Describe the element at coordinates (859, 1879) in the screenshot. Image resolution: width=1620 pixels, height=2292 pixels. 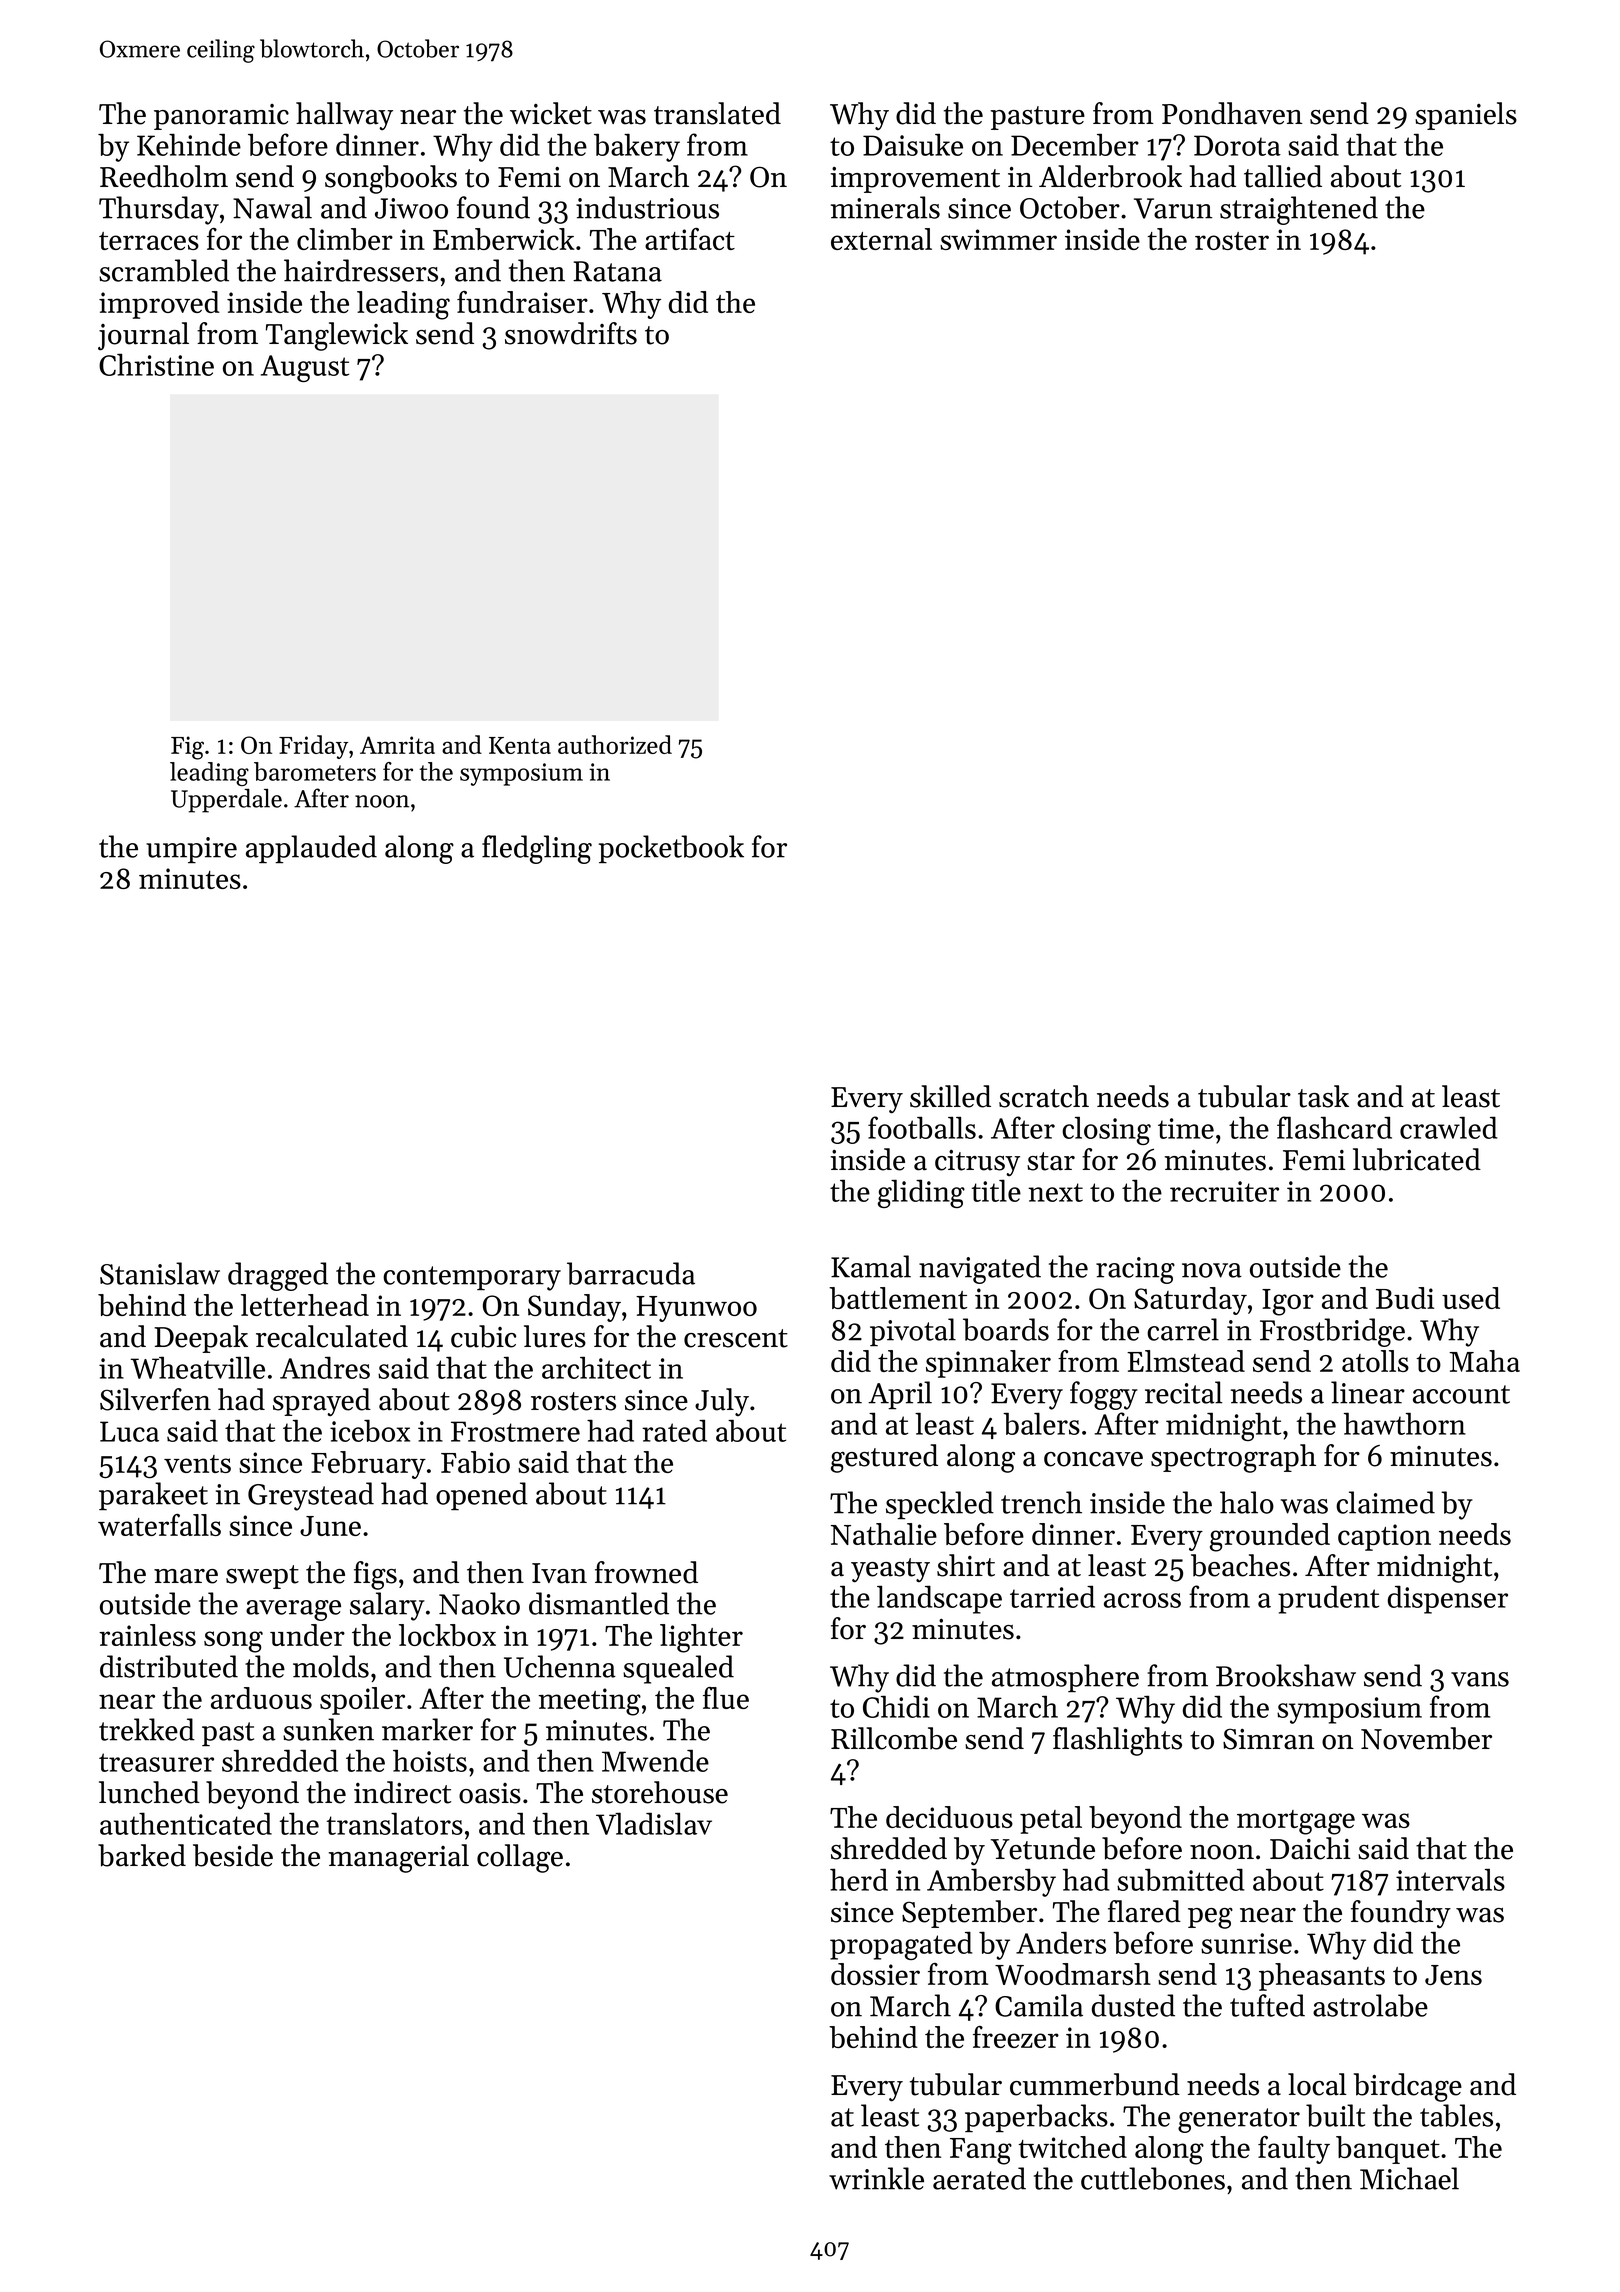
I see `herd` at that location.
